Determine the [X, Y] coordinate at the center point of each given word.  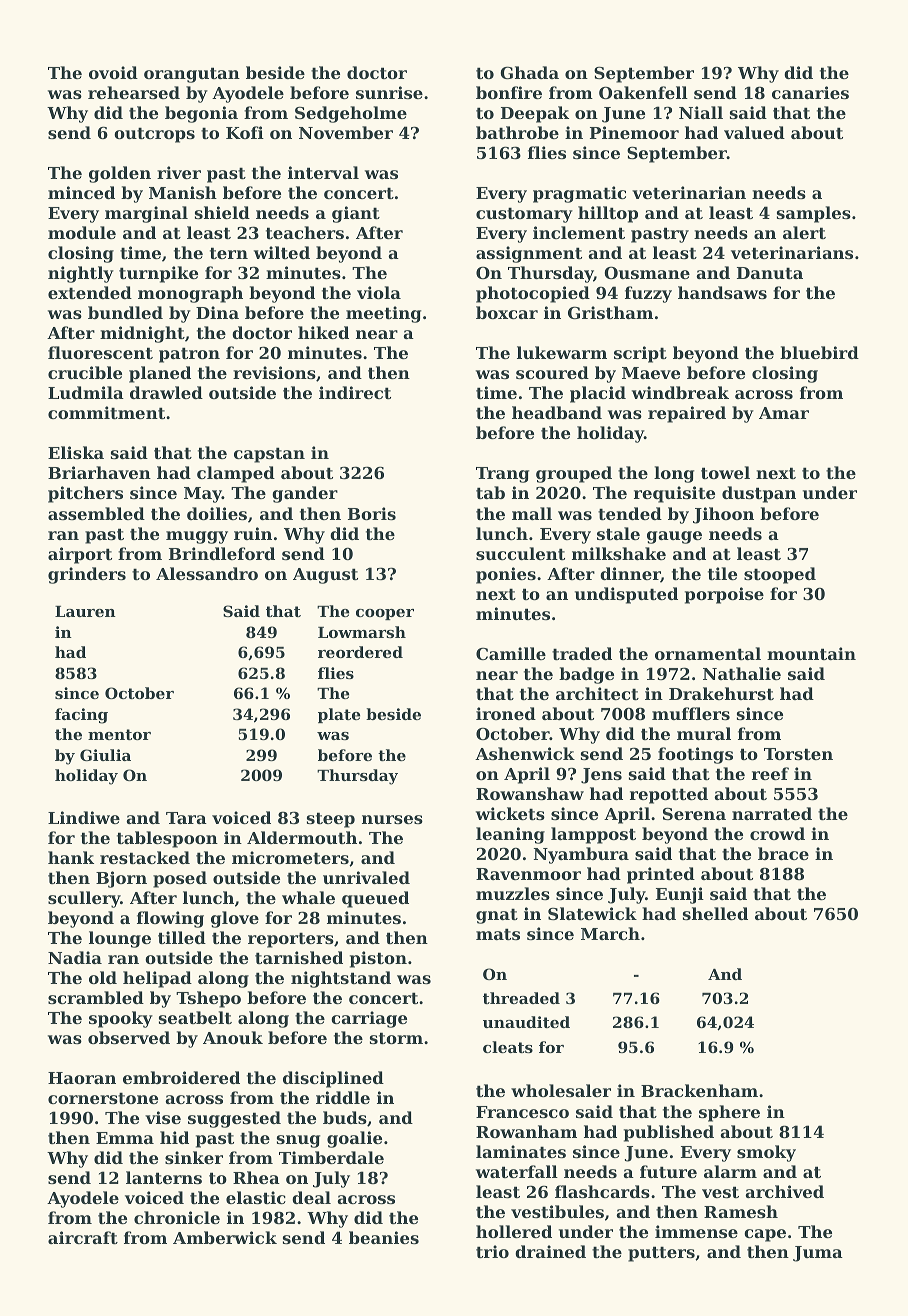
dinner [630, 575]
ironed [506, 713]
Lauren [85, 611]
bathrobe [517, 132]
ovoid [113, 72]
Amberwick [225, 1237]
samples [814, 214]
